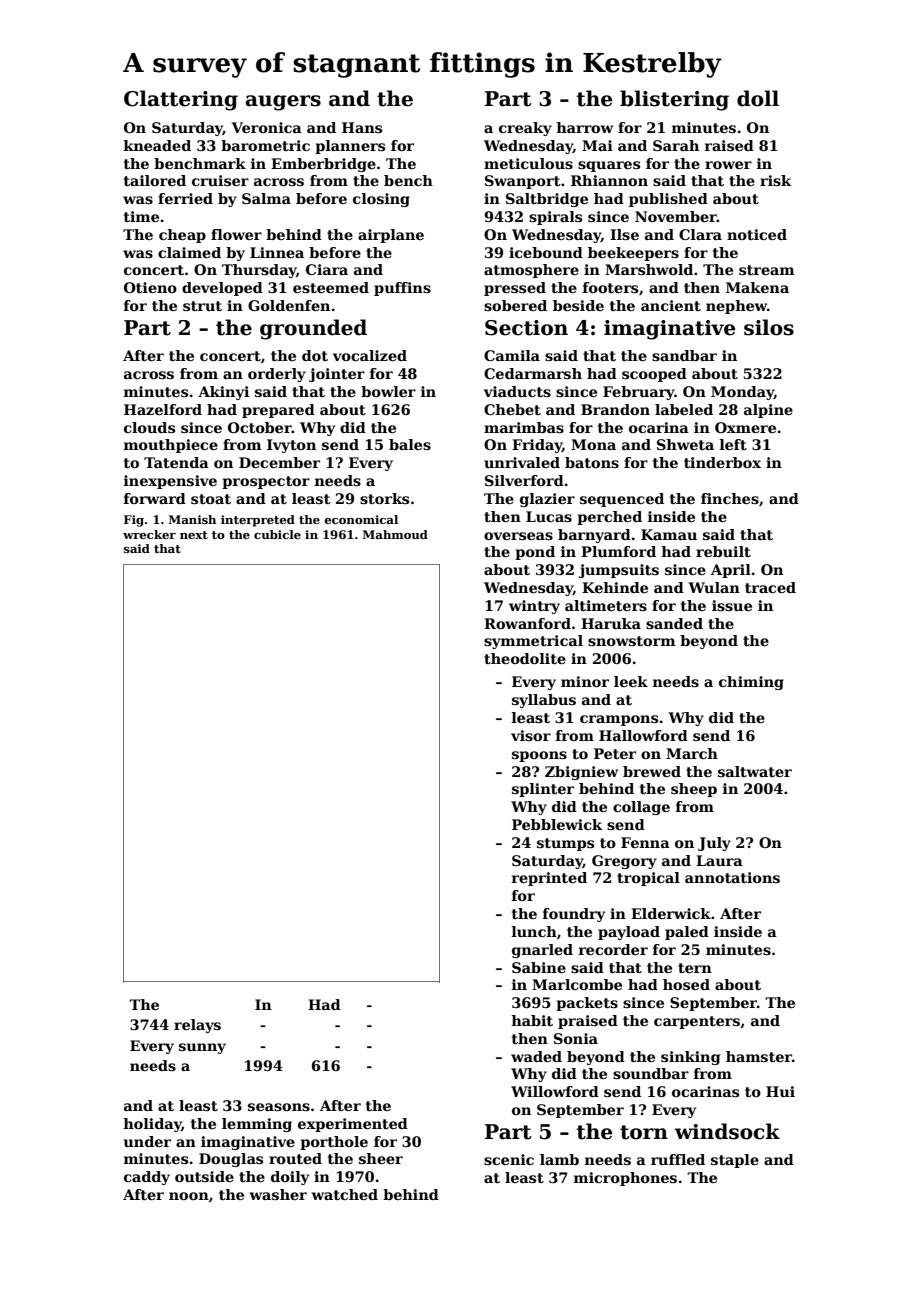 The height and width of the page is (1314, 924). What do you see at coordinates (362, 127) in the page?
I see `Hans` at bounding box center [362, 127].
